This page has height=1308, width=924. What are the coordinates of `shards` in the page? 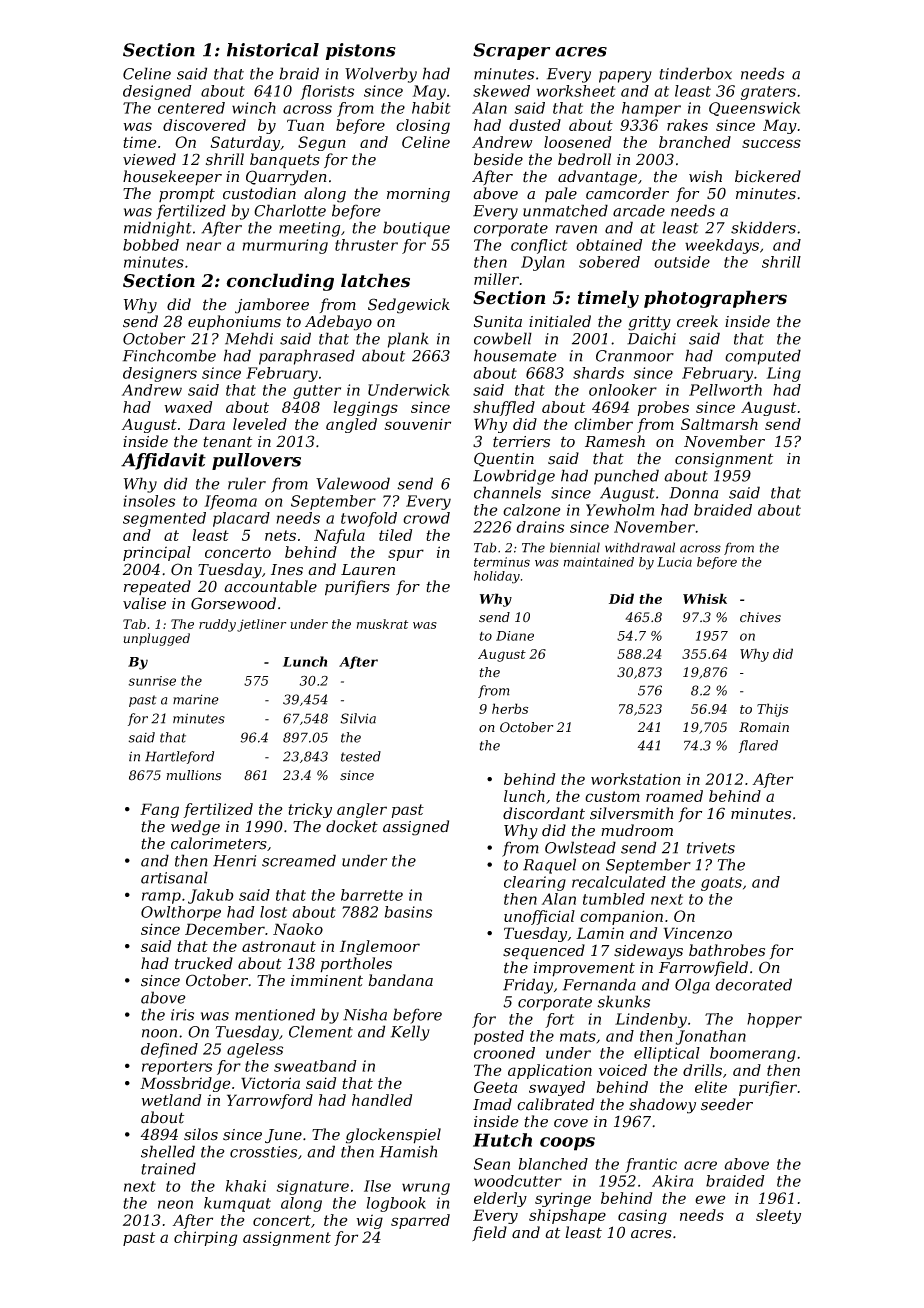 It's located at (598, 373).
